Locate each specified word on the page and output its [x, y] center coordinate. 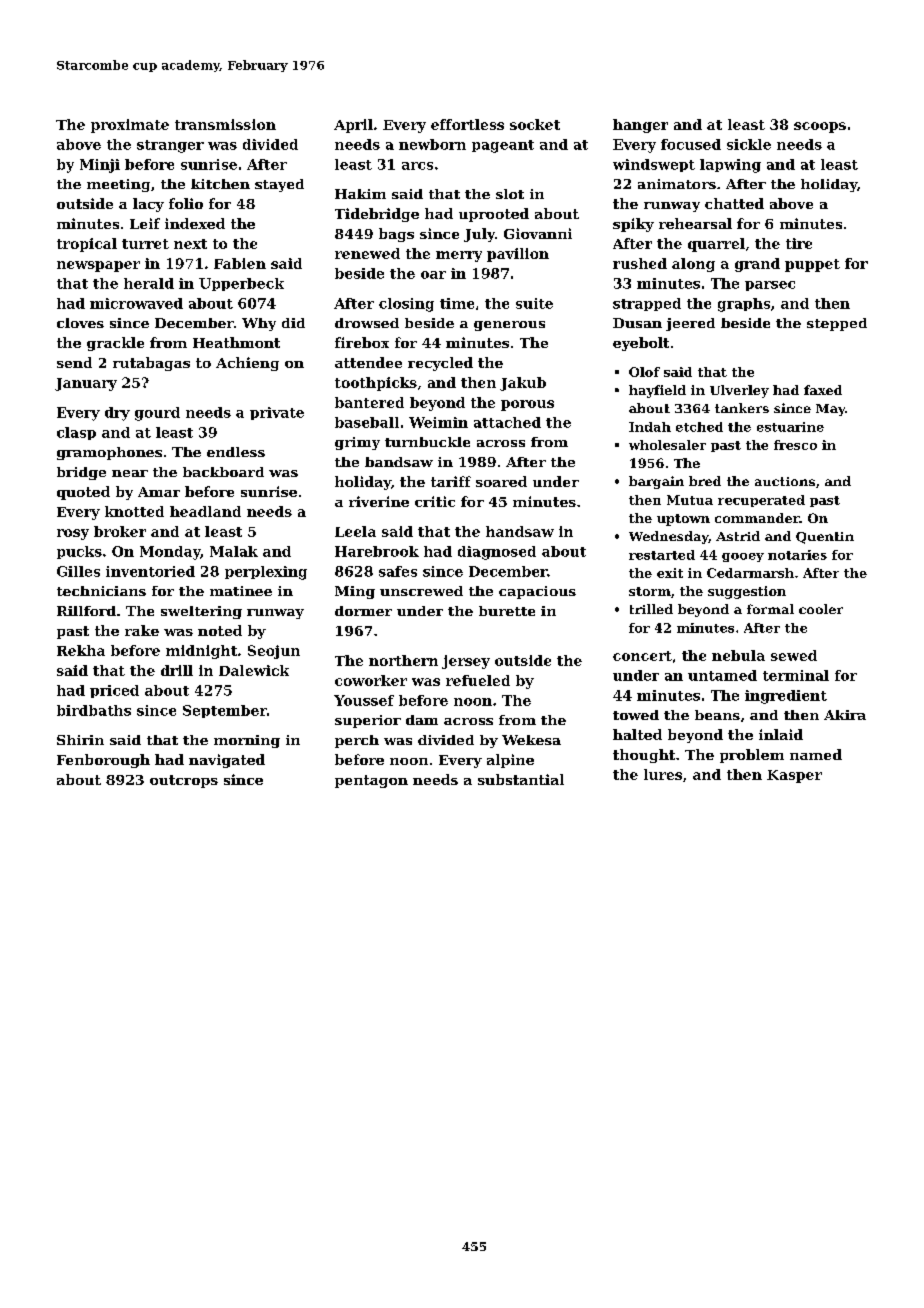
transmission [225, 124]
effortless [467, 124]
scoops [820, 127]
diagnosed [497, 553]
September [225, 711]
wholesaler [667, 445]
